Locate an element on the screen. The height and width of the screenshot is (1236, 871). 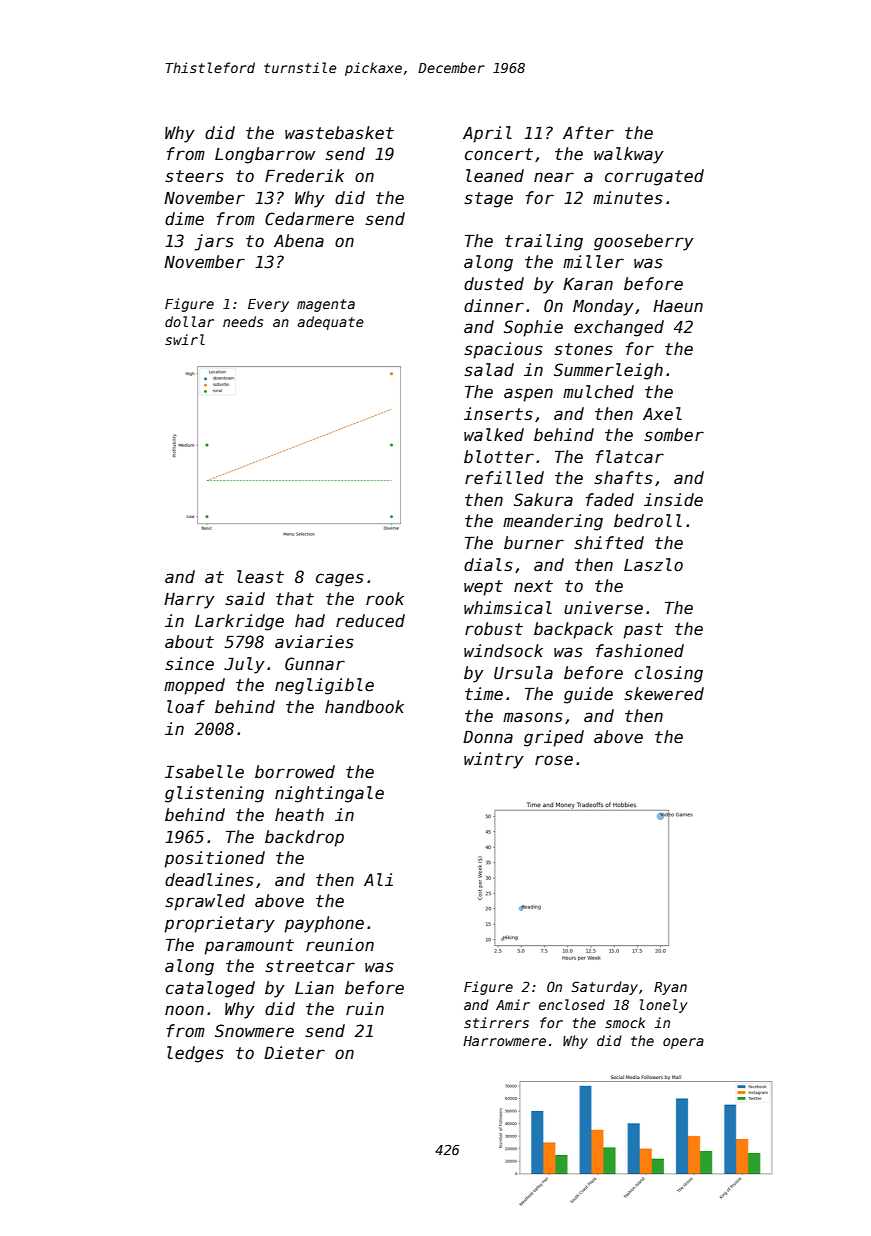
Every is located at coordinates (268, 305).
